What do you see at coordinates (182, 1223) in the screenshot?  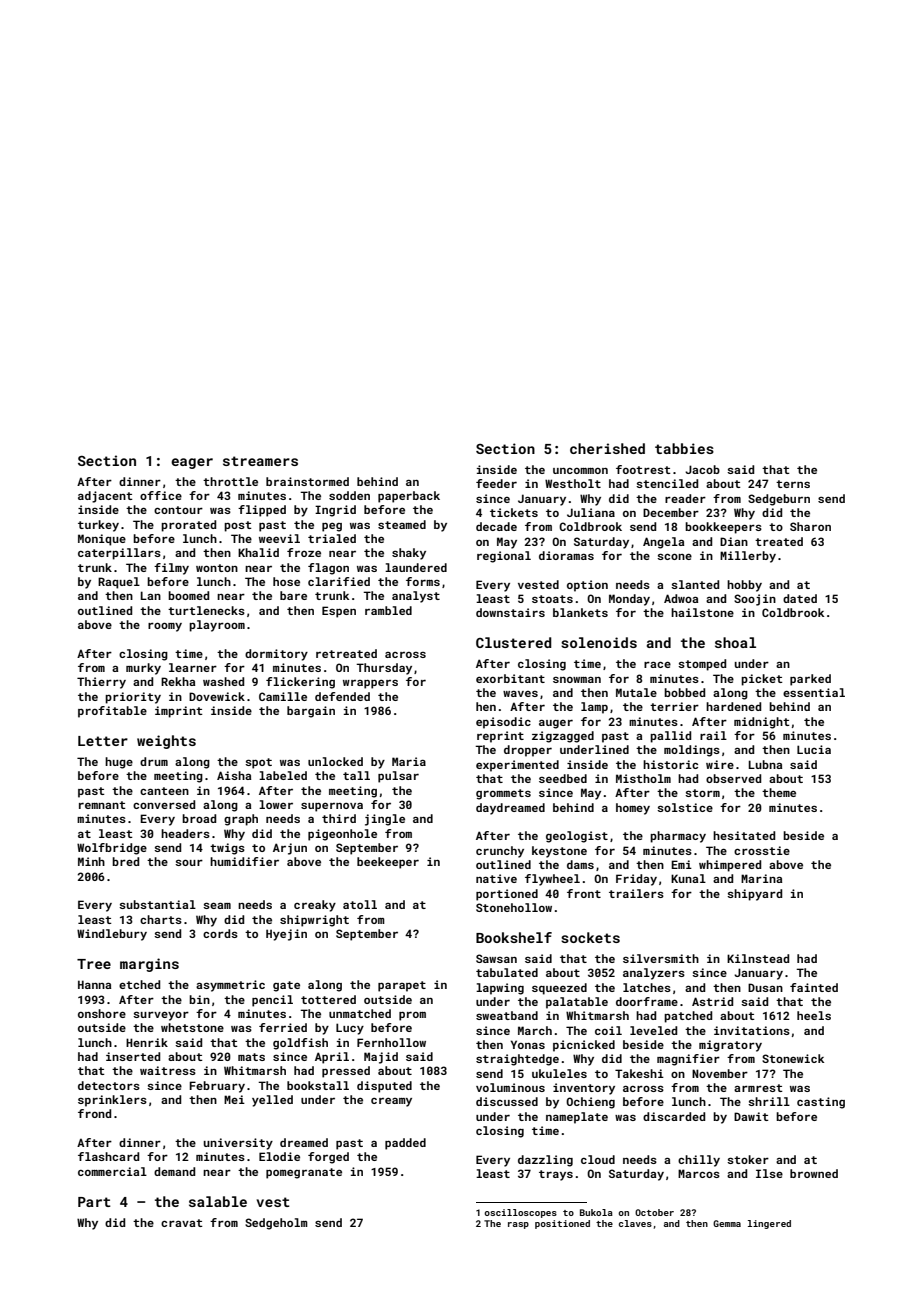 I see `cravat` at bounding box center [182, 1223].
